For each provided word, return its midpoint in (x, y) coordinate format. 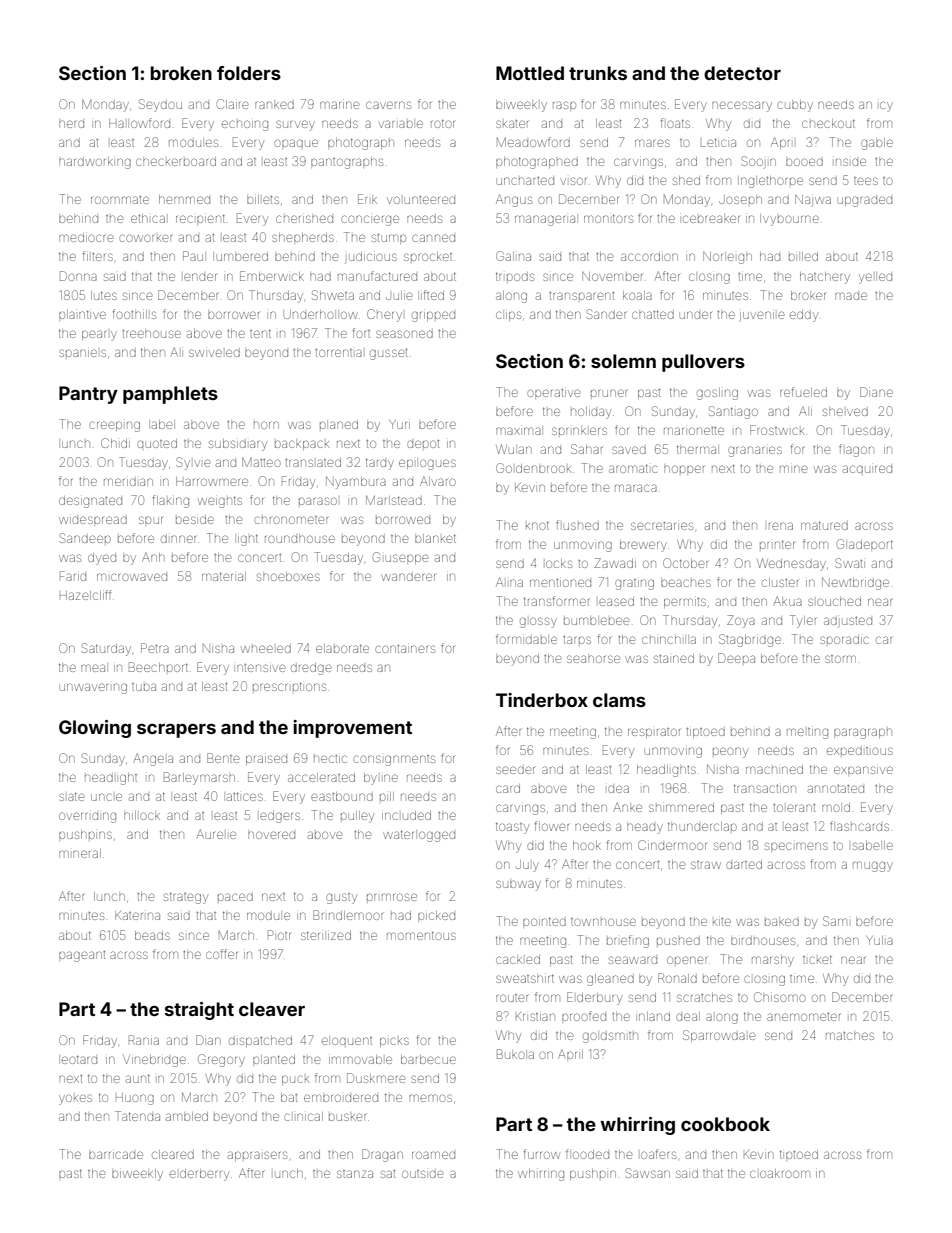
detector (742, 73)
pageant (82, 956)
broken (181, 73)
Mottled (530, 73)
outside (422, 1174)
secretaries (662, 526)
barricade (116, 1155)
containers (405, 649)
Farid (73, 576)
